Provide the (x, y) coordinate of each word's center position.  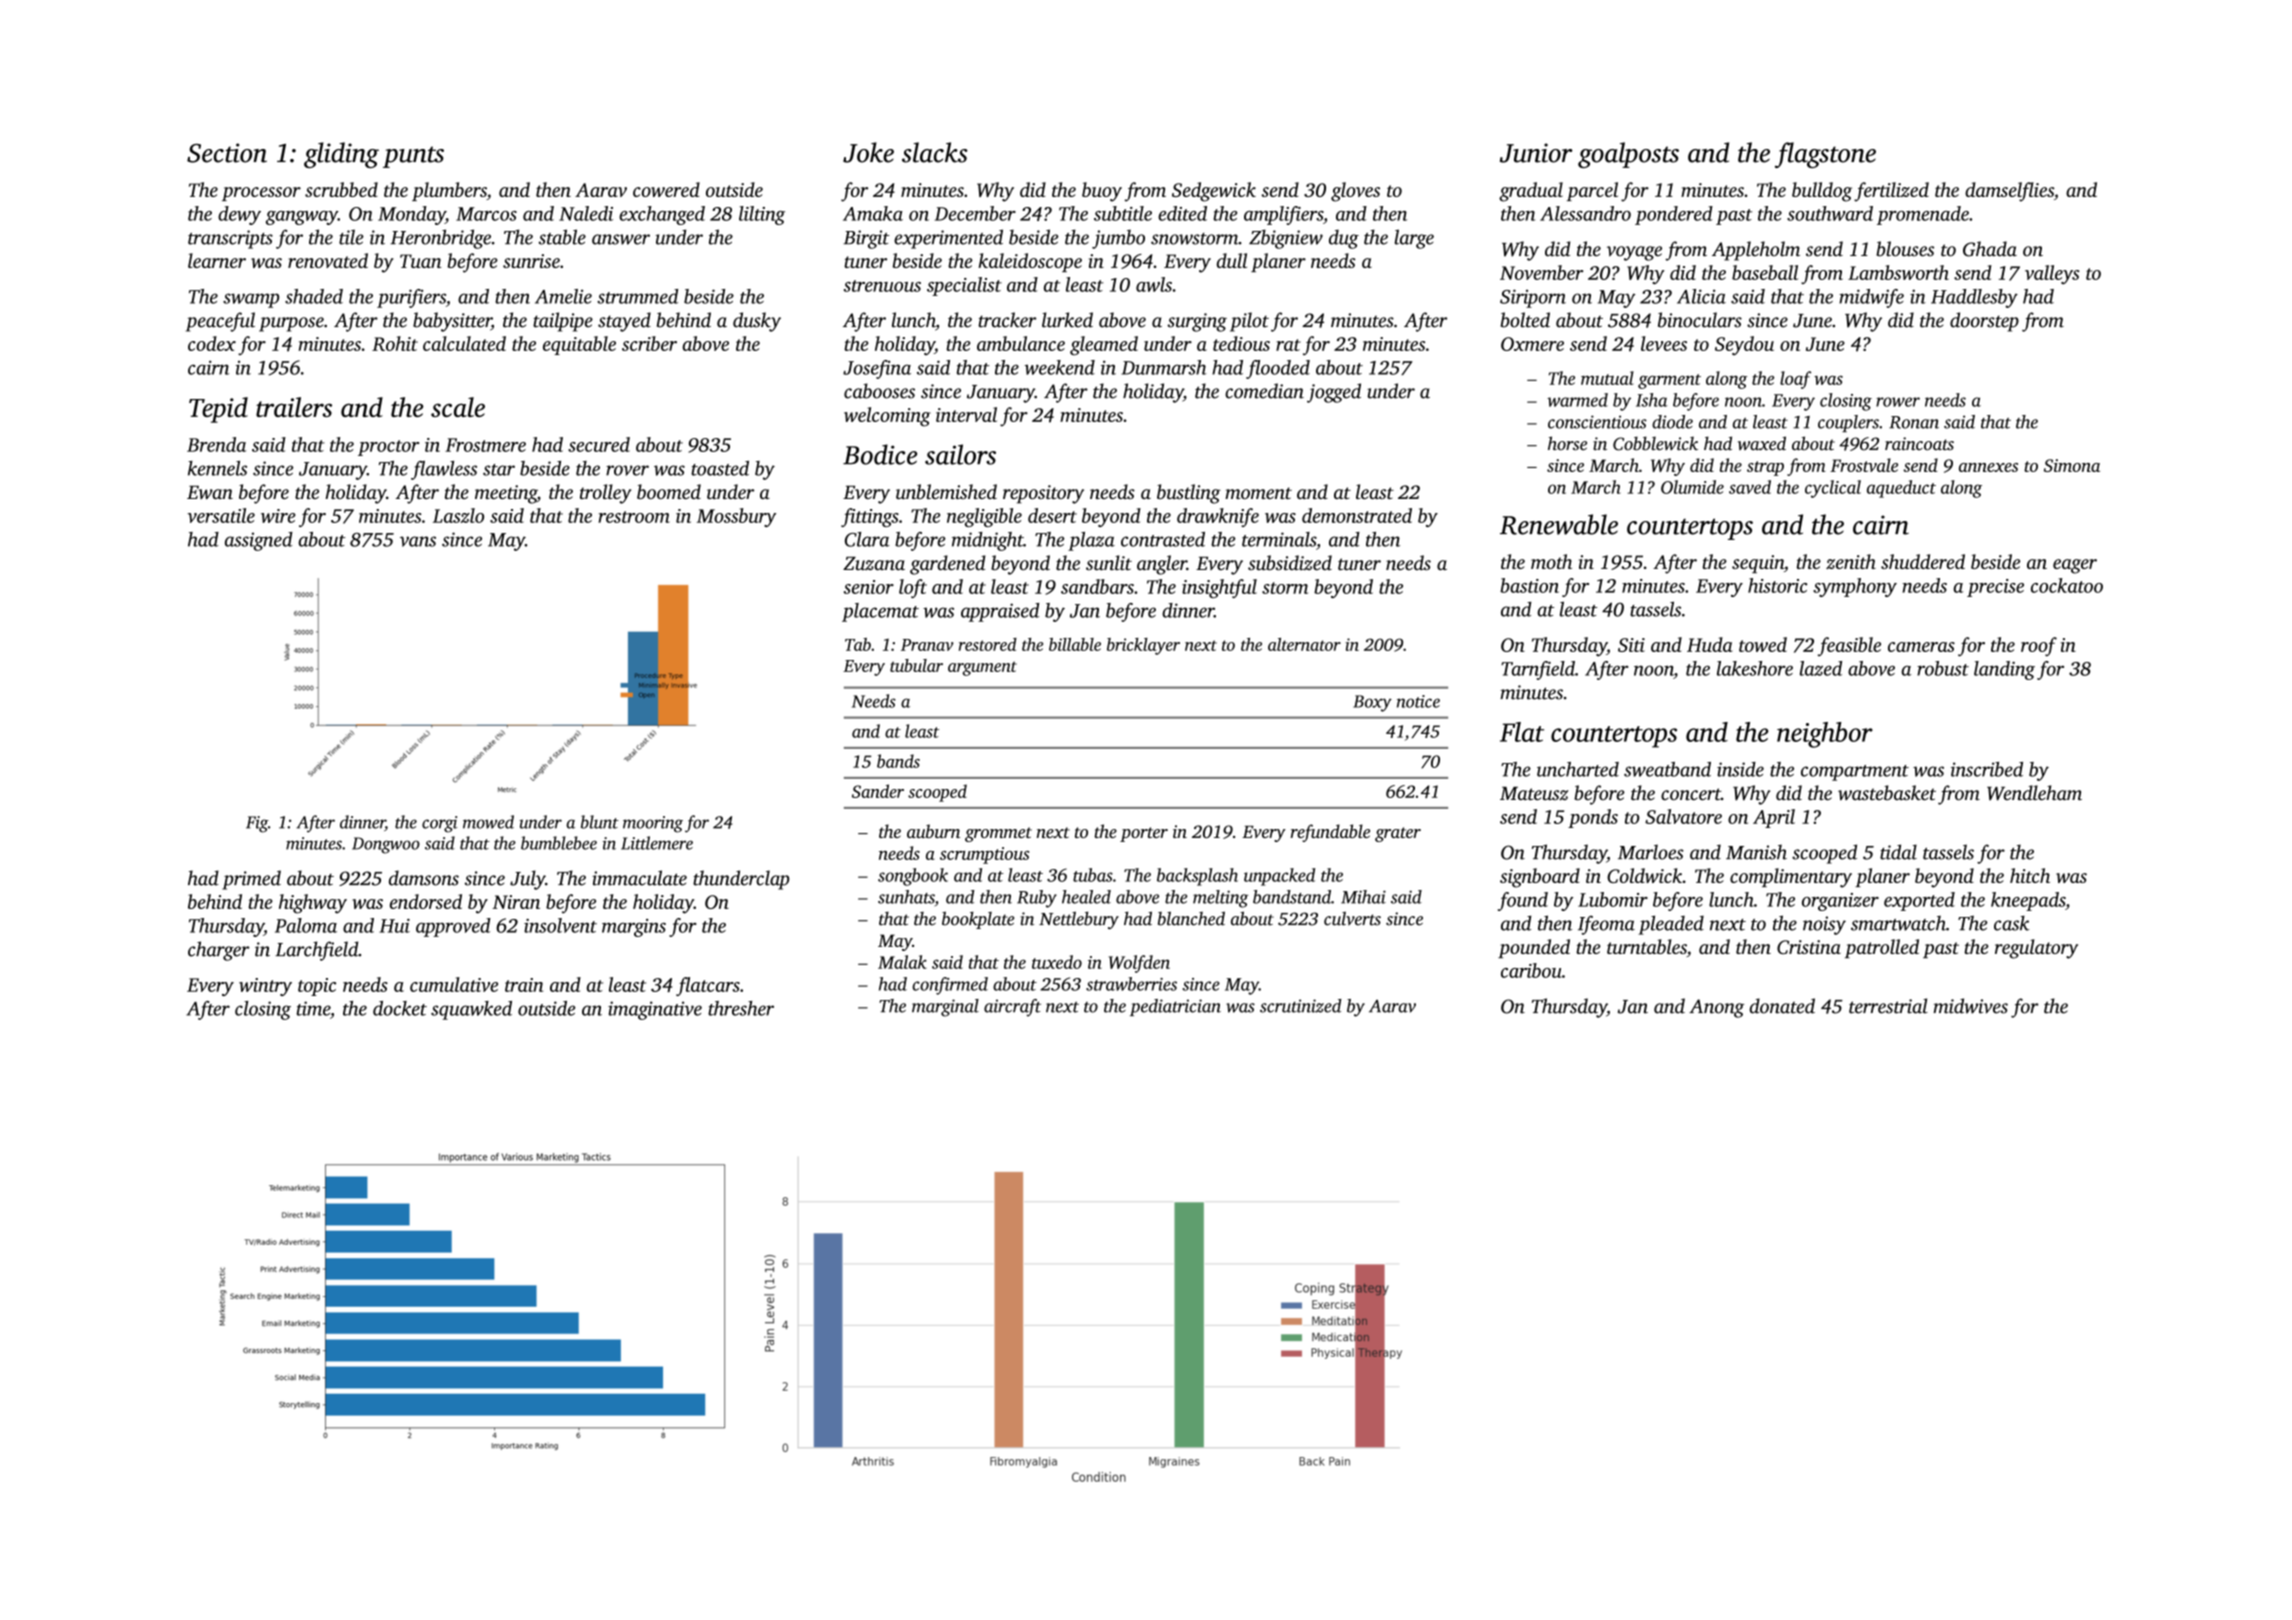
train (524, 985)
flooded (1278, 369)
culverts (1352, 919)
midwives (1970, 1006)
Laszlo (458, 515)
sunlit (1109, 563)
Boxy (1372, 703)
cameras (1921, 647)
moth (1551, 561)
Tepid (218, 410)
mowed (488, 822)
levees (1664, 343)
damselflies (2009, 192)
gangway (302, 218)
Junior (1536, 153)
